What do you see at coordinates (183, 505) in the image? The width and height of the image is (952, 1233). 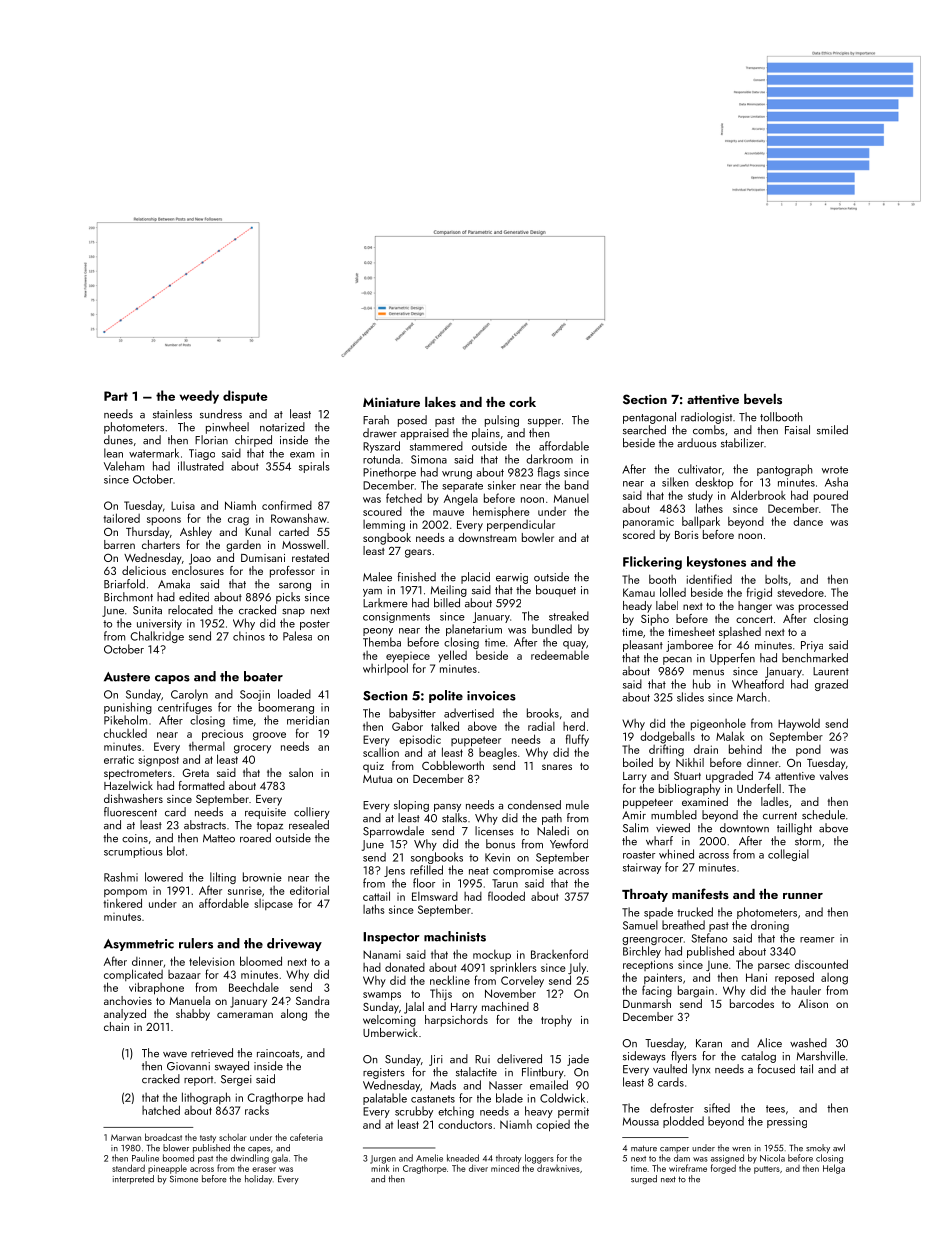 I see `Luisa` at bounding box center [183, 505].
